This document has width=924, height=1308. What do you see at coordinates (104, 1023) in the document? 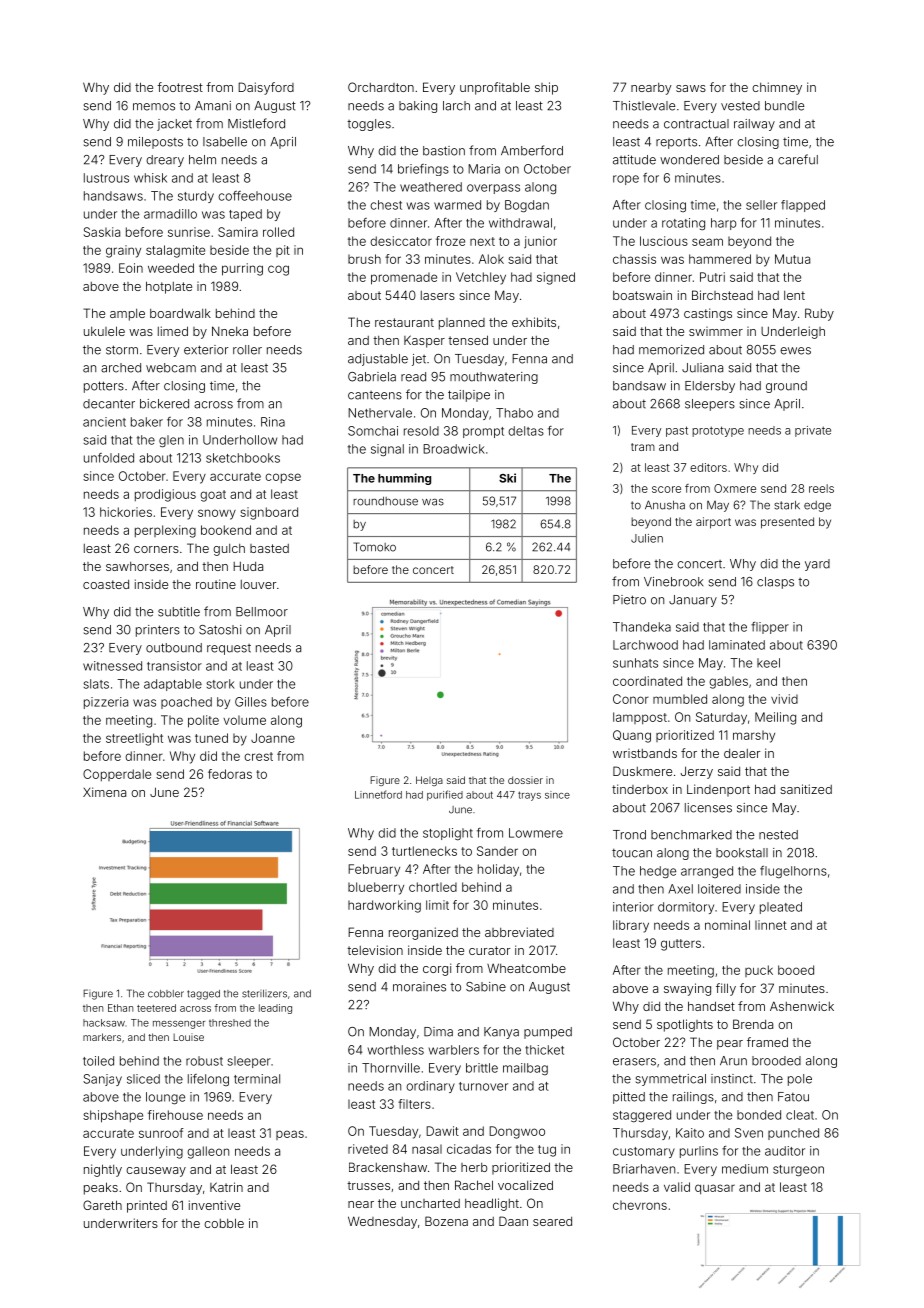
I see `hacksaw` at bounding box center [104, 1023].
